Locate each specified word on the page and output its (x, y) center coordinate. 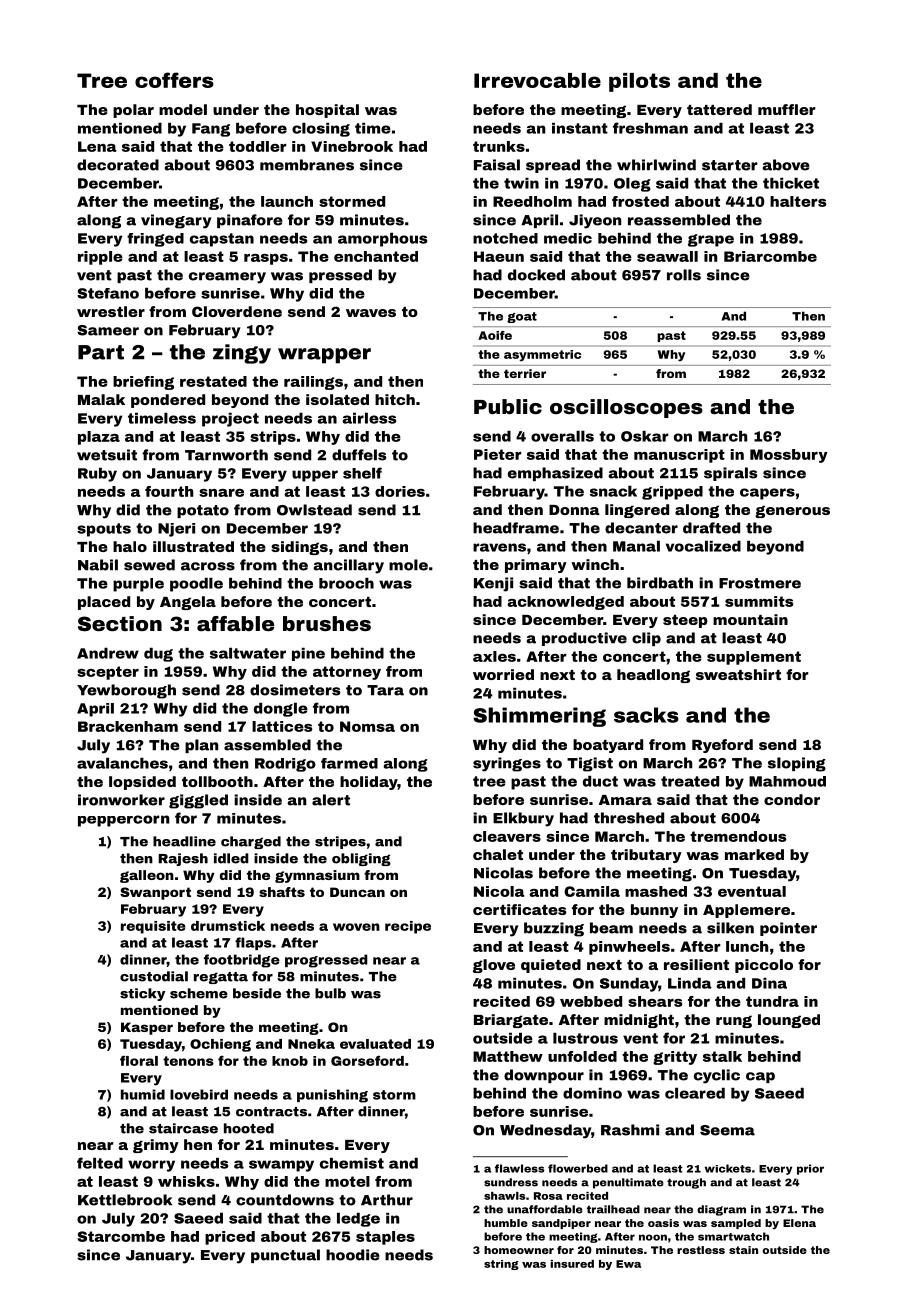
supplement (754, 658)
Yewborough (126, 691)
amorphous (382, 240)
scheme (199, 993)
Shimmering (539, 717)
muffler (787, 109)
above (786, 165)
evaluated (375, 1044)
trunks (499, 146)
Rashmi (630, 1130)
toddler (258, 146)
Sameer (108, 330)
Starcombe (121, 1236)
